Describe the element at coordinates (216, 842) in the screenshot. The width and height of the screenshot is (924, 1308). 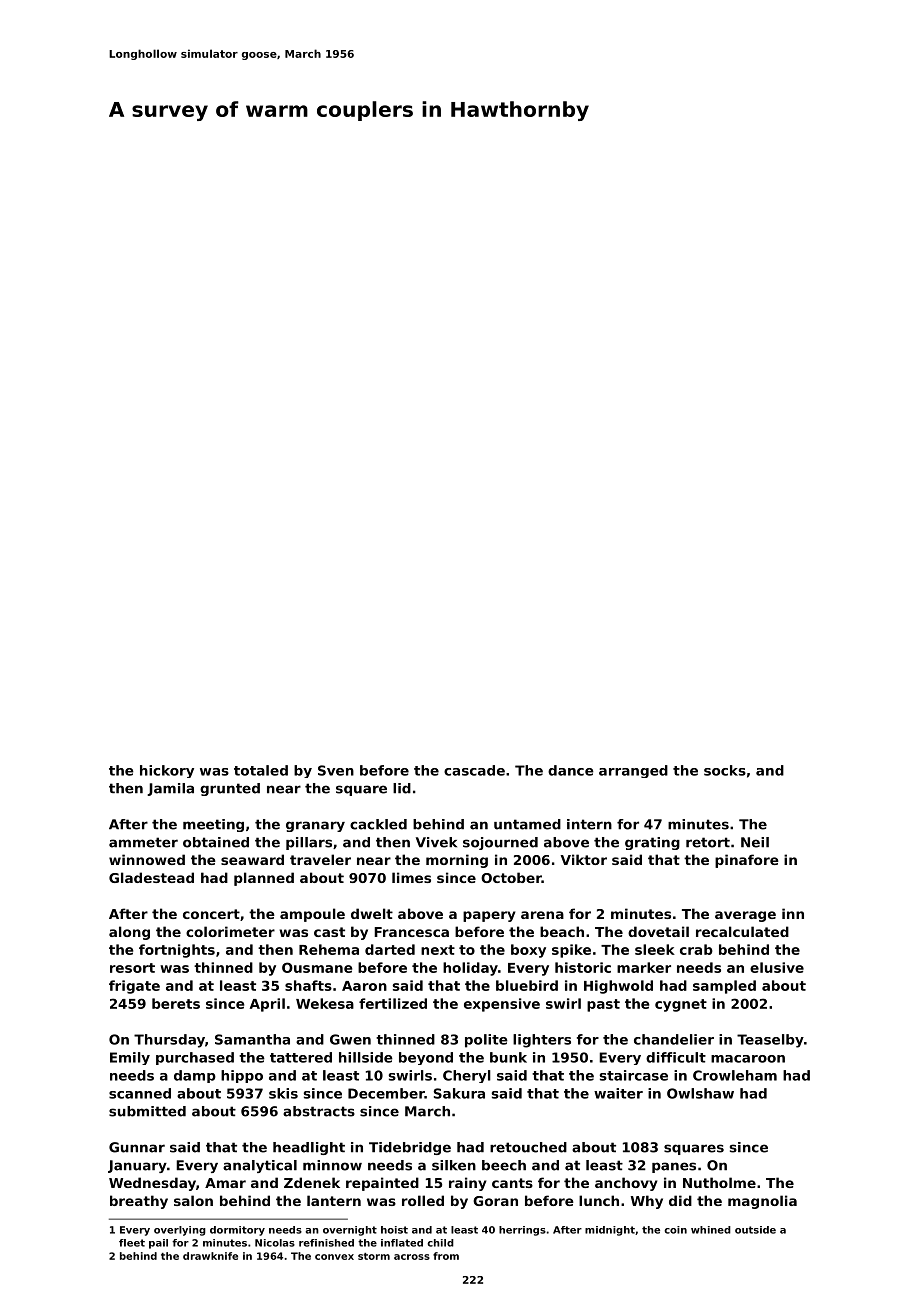
I see `obtained` at that location.
